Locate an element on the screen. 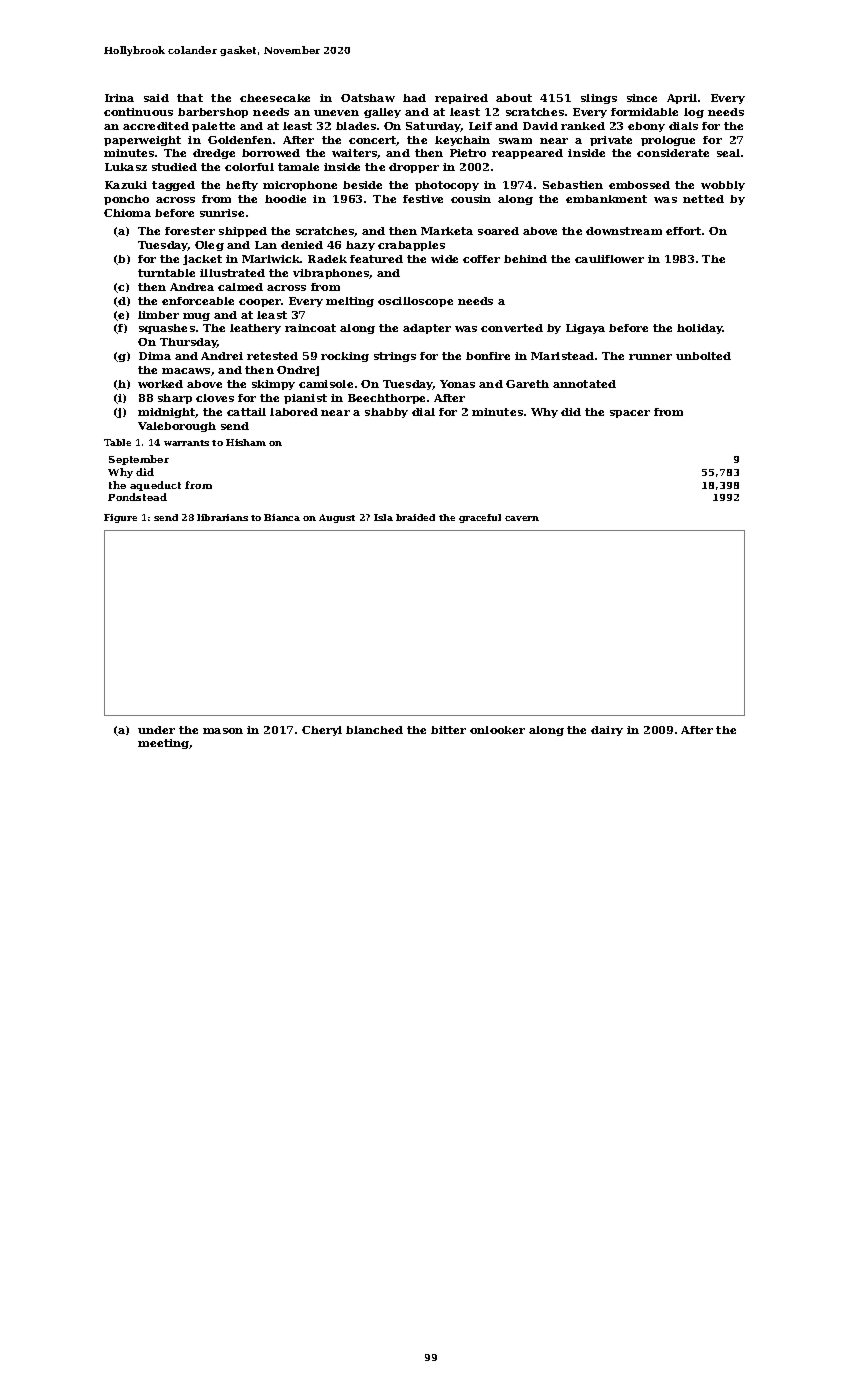  featured is located at coordinates (376, 259).
